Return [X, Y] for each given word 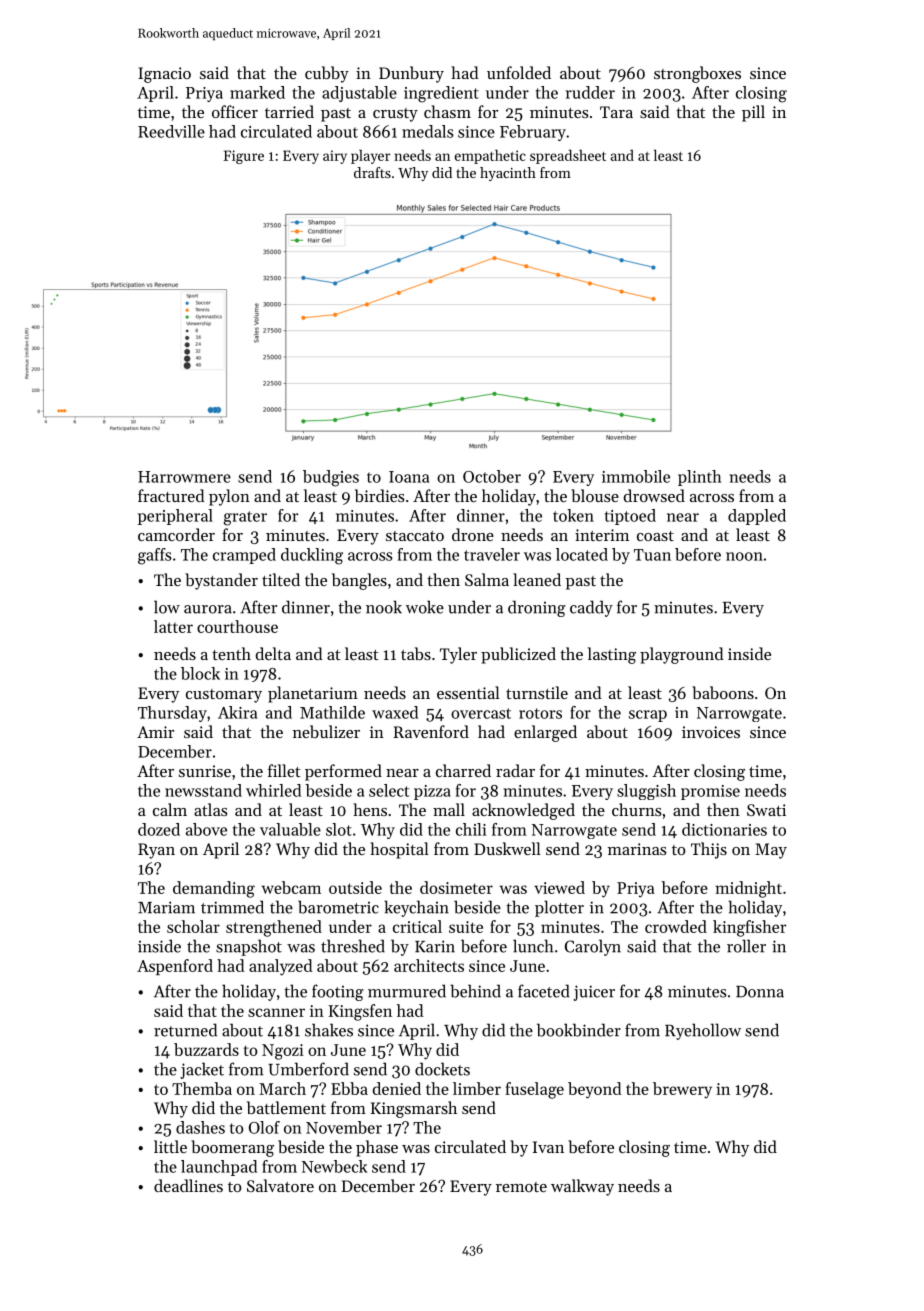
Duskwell [507, 848]
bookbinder [579, 1030]
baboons [723, 692]
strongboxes [697, 74]
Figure [243, 157]
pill [753, 113]
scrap [648, 716]
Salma [487, 579]
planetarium [313, 694]
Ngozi [283, 1052]
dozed [159, 829]
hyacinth [508, 174]
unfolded [519, 72]
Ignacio [164, 75]
